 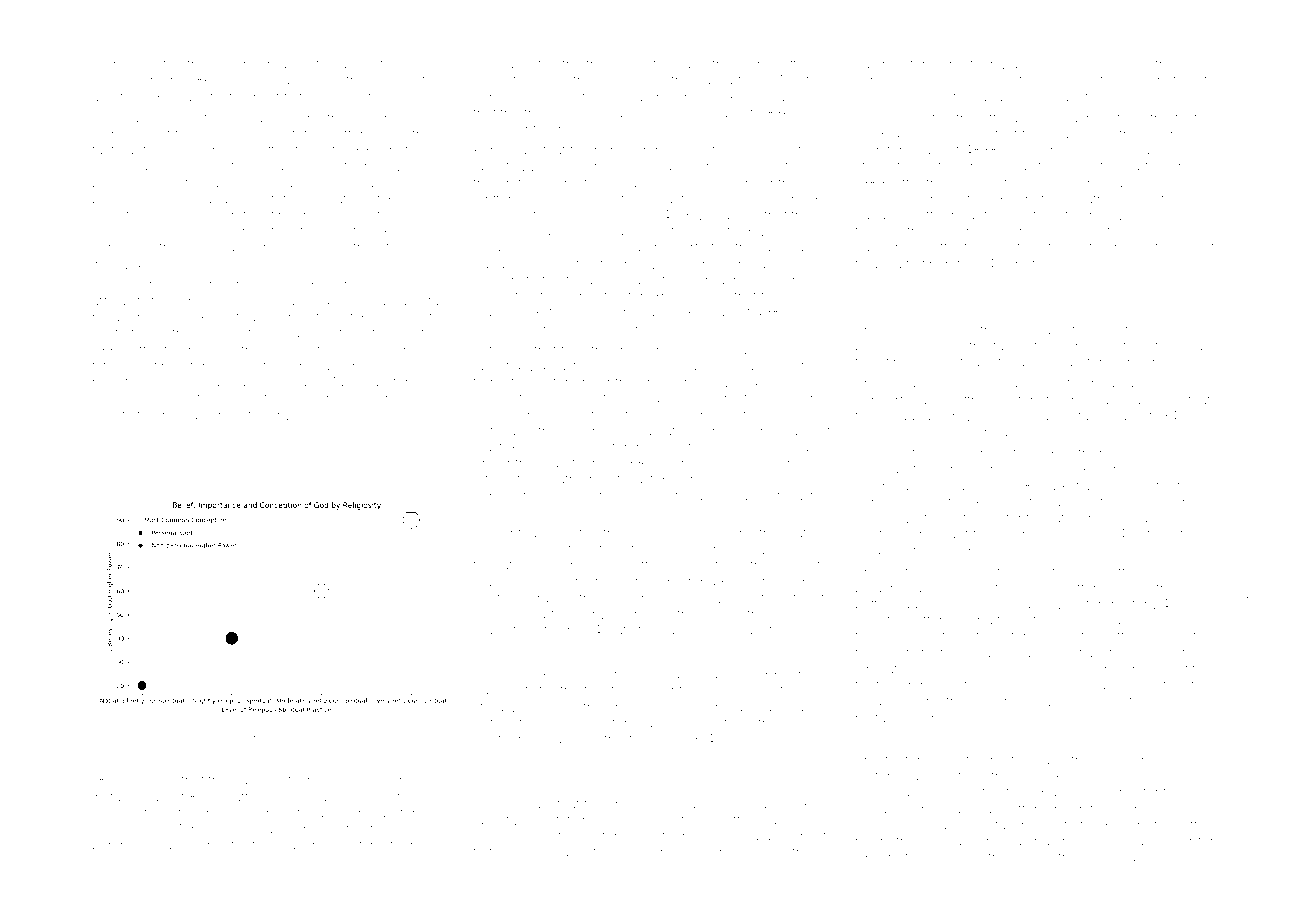 I want to click on room, so click(x=490, y=65).
